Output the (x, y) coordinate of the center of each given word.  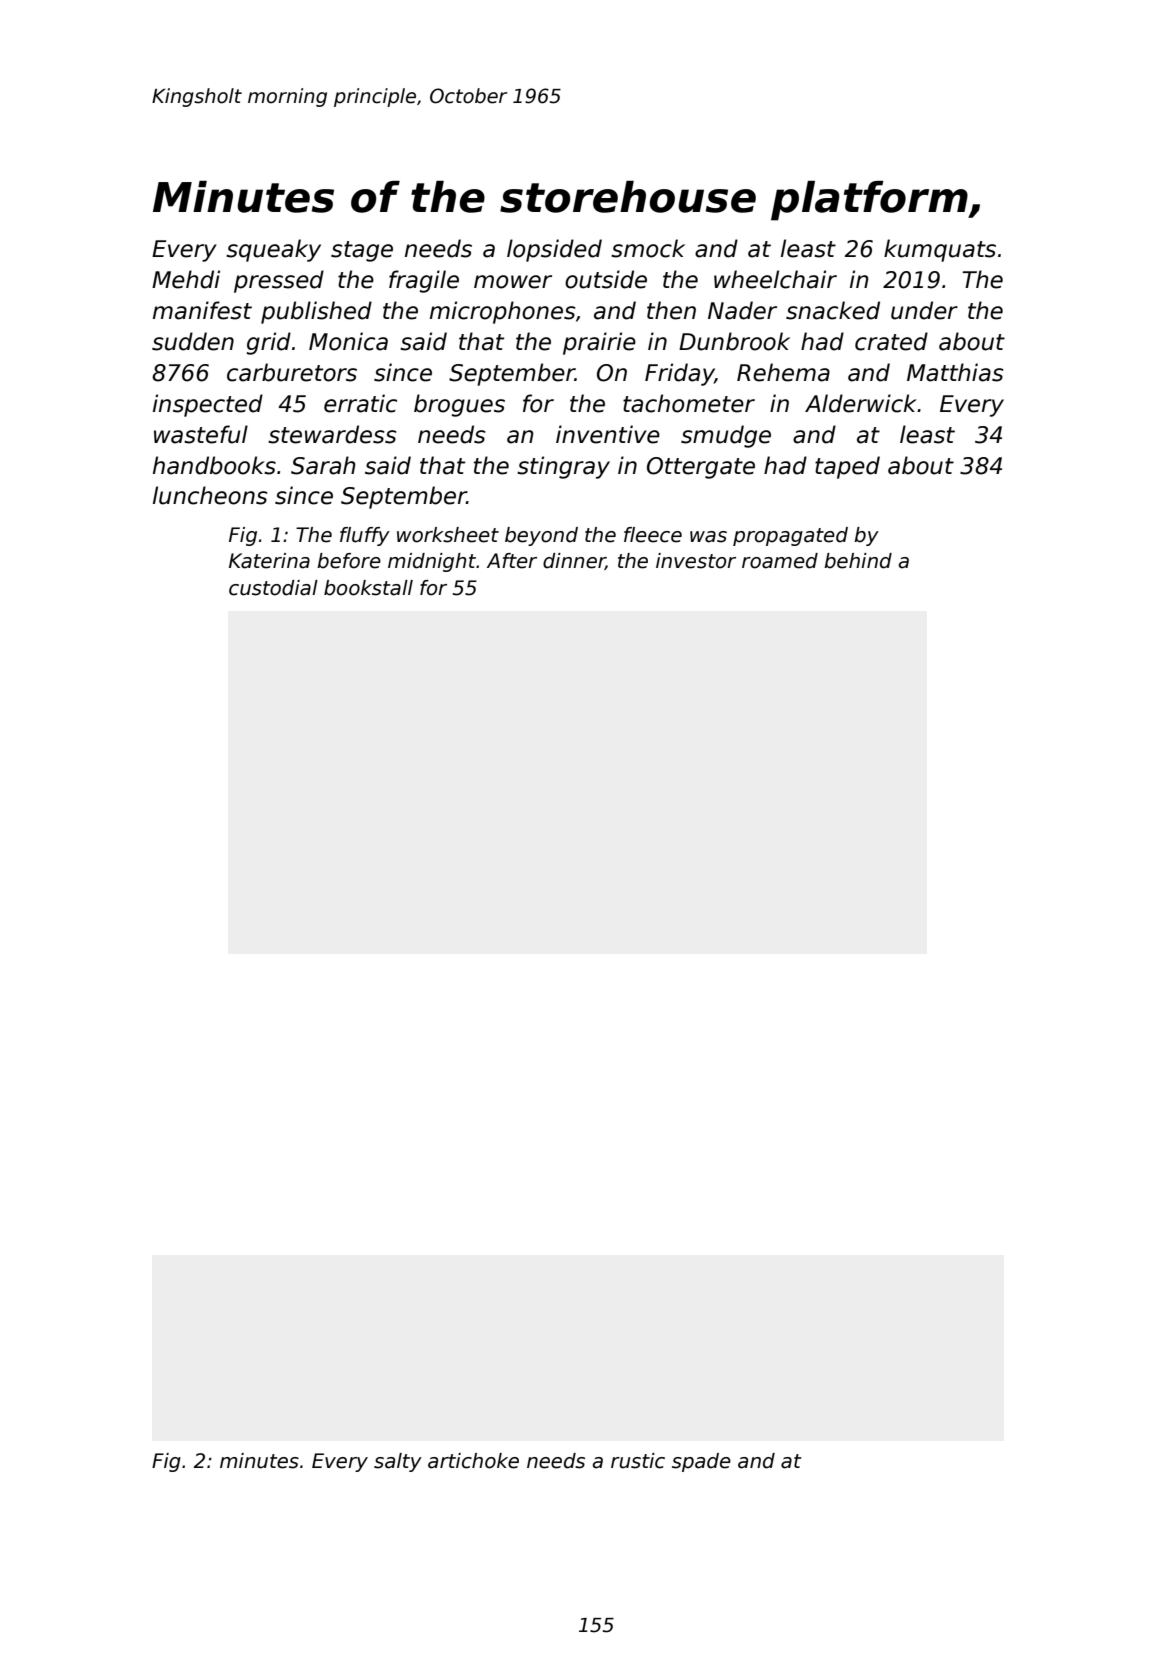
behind (858, 561)
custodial (273, 588)
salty (398, 1462)
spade (701, 1462)
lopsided (554, 250)
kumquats (940, 250)
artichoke (473, 1461)
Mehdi (186, 279)
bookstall (368, 588)
